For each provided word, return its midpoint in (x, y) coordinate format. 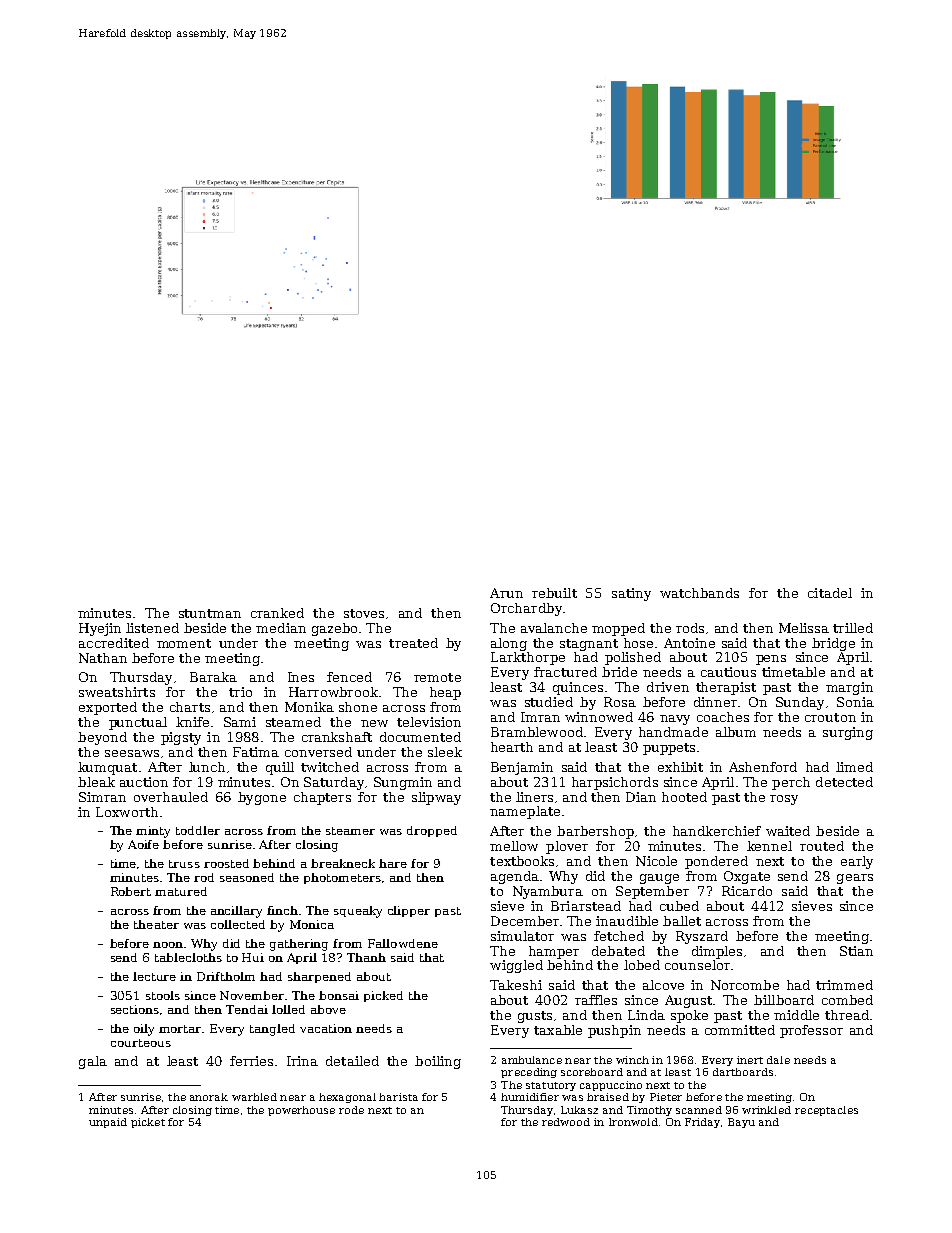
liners (534, 797)
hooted (684, 797)
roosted (226, 863)
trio (240, 692)
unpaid (108, 1123)
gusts (535, 1017)
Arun (506, 593)
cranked (277, 613)
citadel (830, 593)
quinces (578, 688)
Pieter (666, 1097)
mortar (181, 1029)
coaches (723, 717)
